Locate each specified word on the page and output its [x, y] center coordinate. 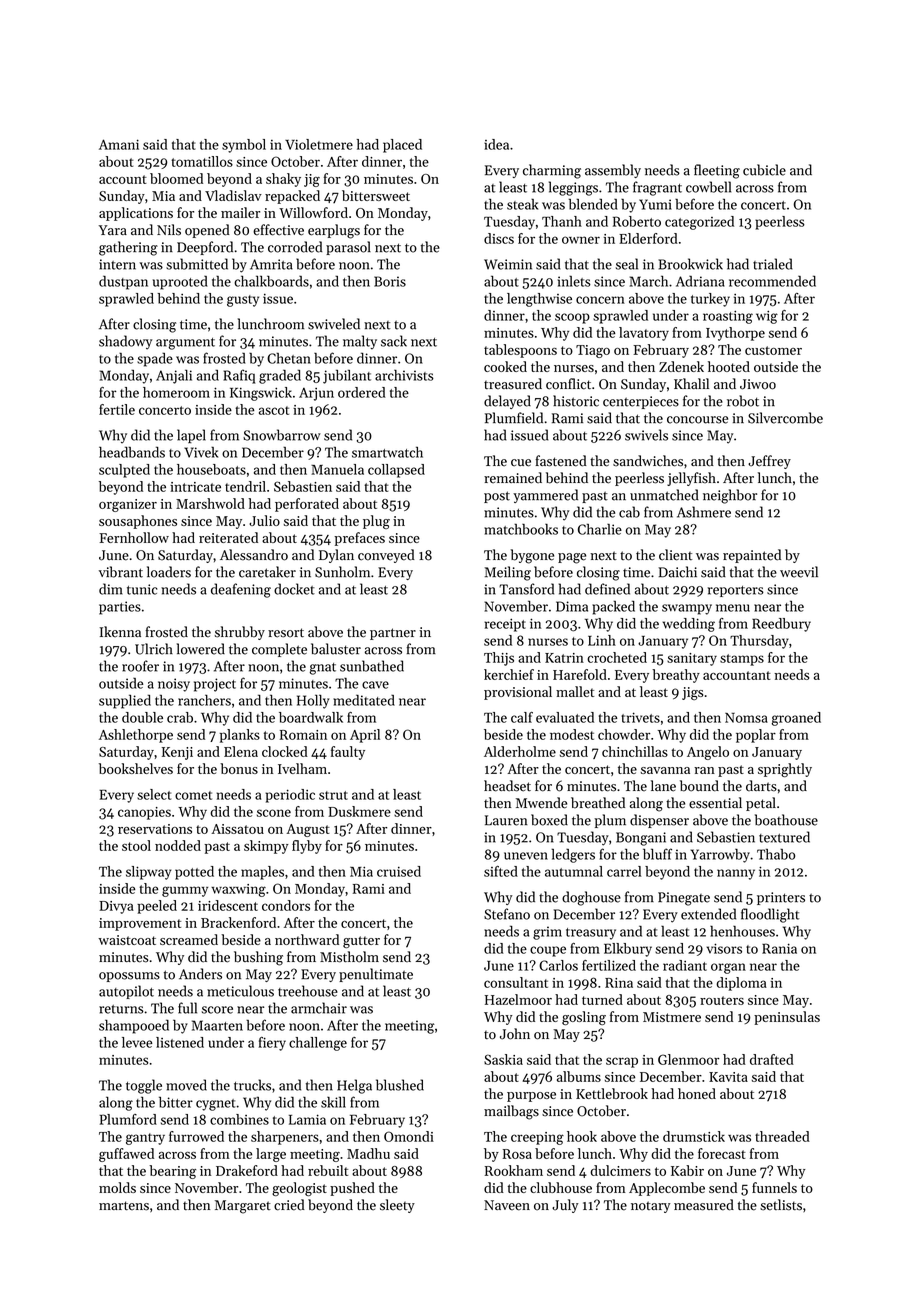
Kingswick [261, 394]
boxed [549, 820]
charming [552, 171]
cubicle [764, 170]
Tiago [593, 351]
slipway [148, 873]
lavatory [644, 334]
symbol [244, 146]
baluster [336, 649]
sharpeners [285, 1138]
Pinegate [684, 899]
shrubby [240, 633]
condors [286, 905]
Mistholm [349, 957]
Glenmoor [688, 1059]
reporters [736, 591]
